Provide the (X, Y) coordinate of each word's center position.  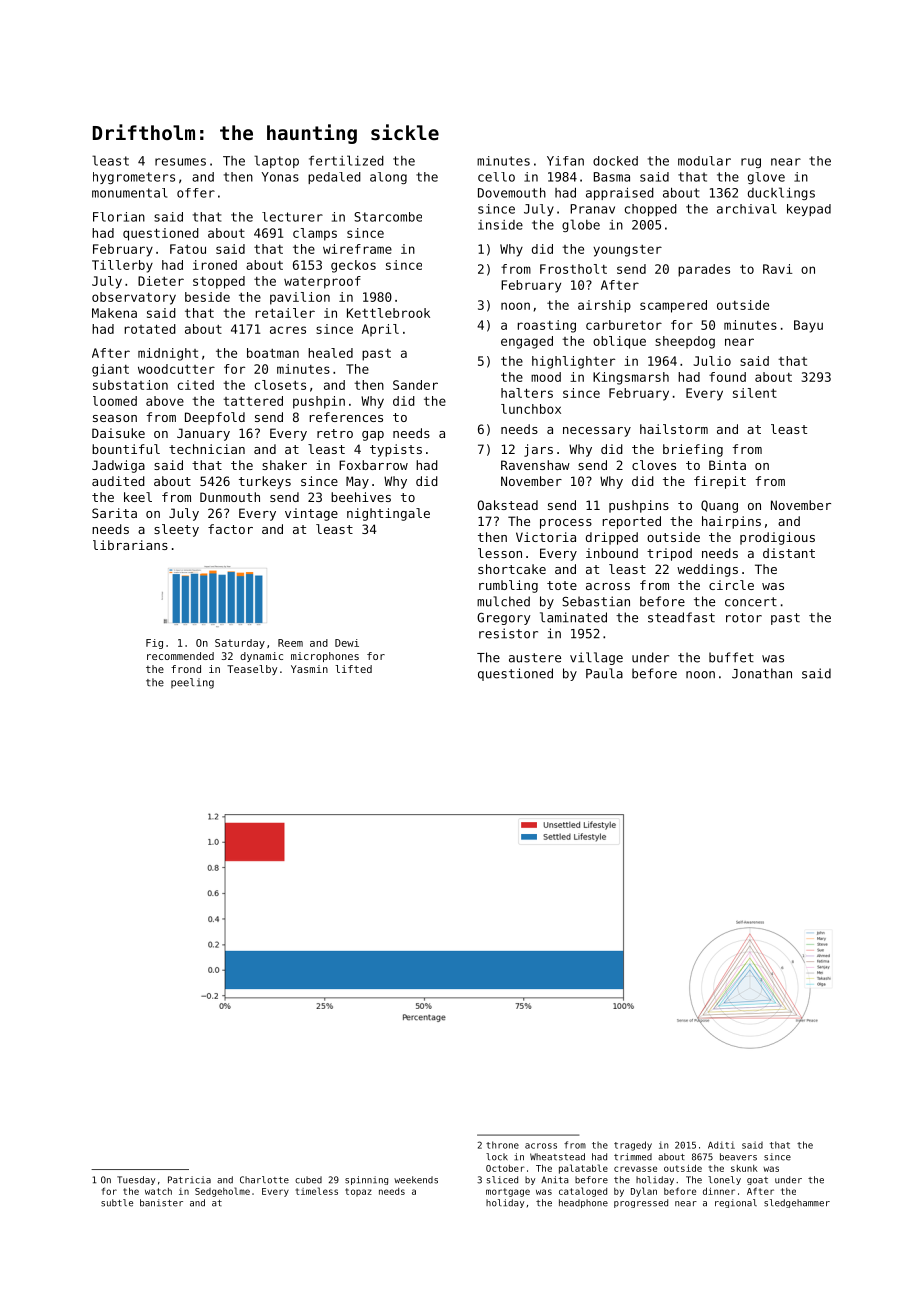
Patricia (189, 1180)
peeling (192, 683)
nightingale (388, 514)
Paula (604, 673)
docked (615, 161)
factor (230, 529)
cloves (654, 465)
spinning (366, 1180)
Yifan (565, 161)
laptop (276, 161)
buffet (731, 657)
